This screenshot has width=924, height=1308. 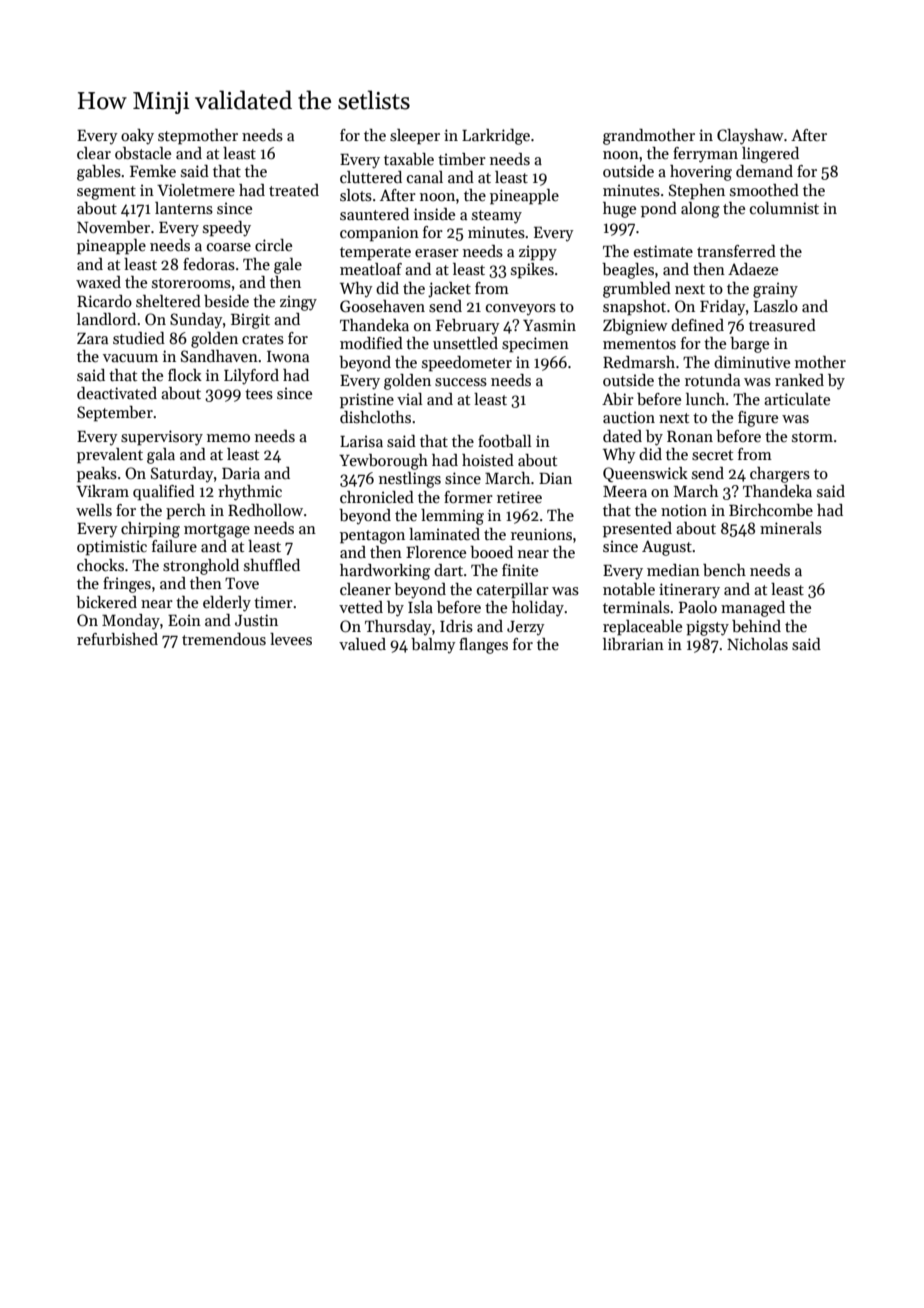 What do you see at coordinates (294, 190) in the screenshot?
I see `treated` at bounding box center [294, 190].
